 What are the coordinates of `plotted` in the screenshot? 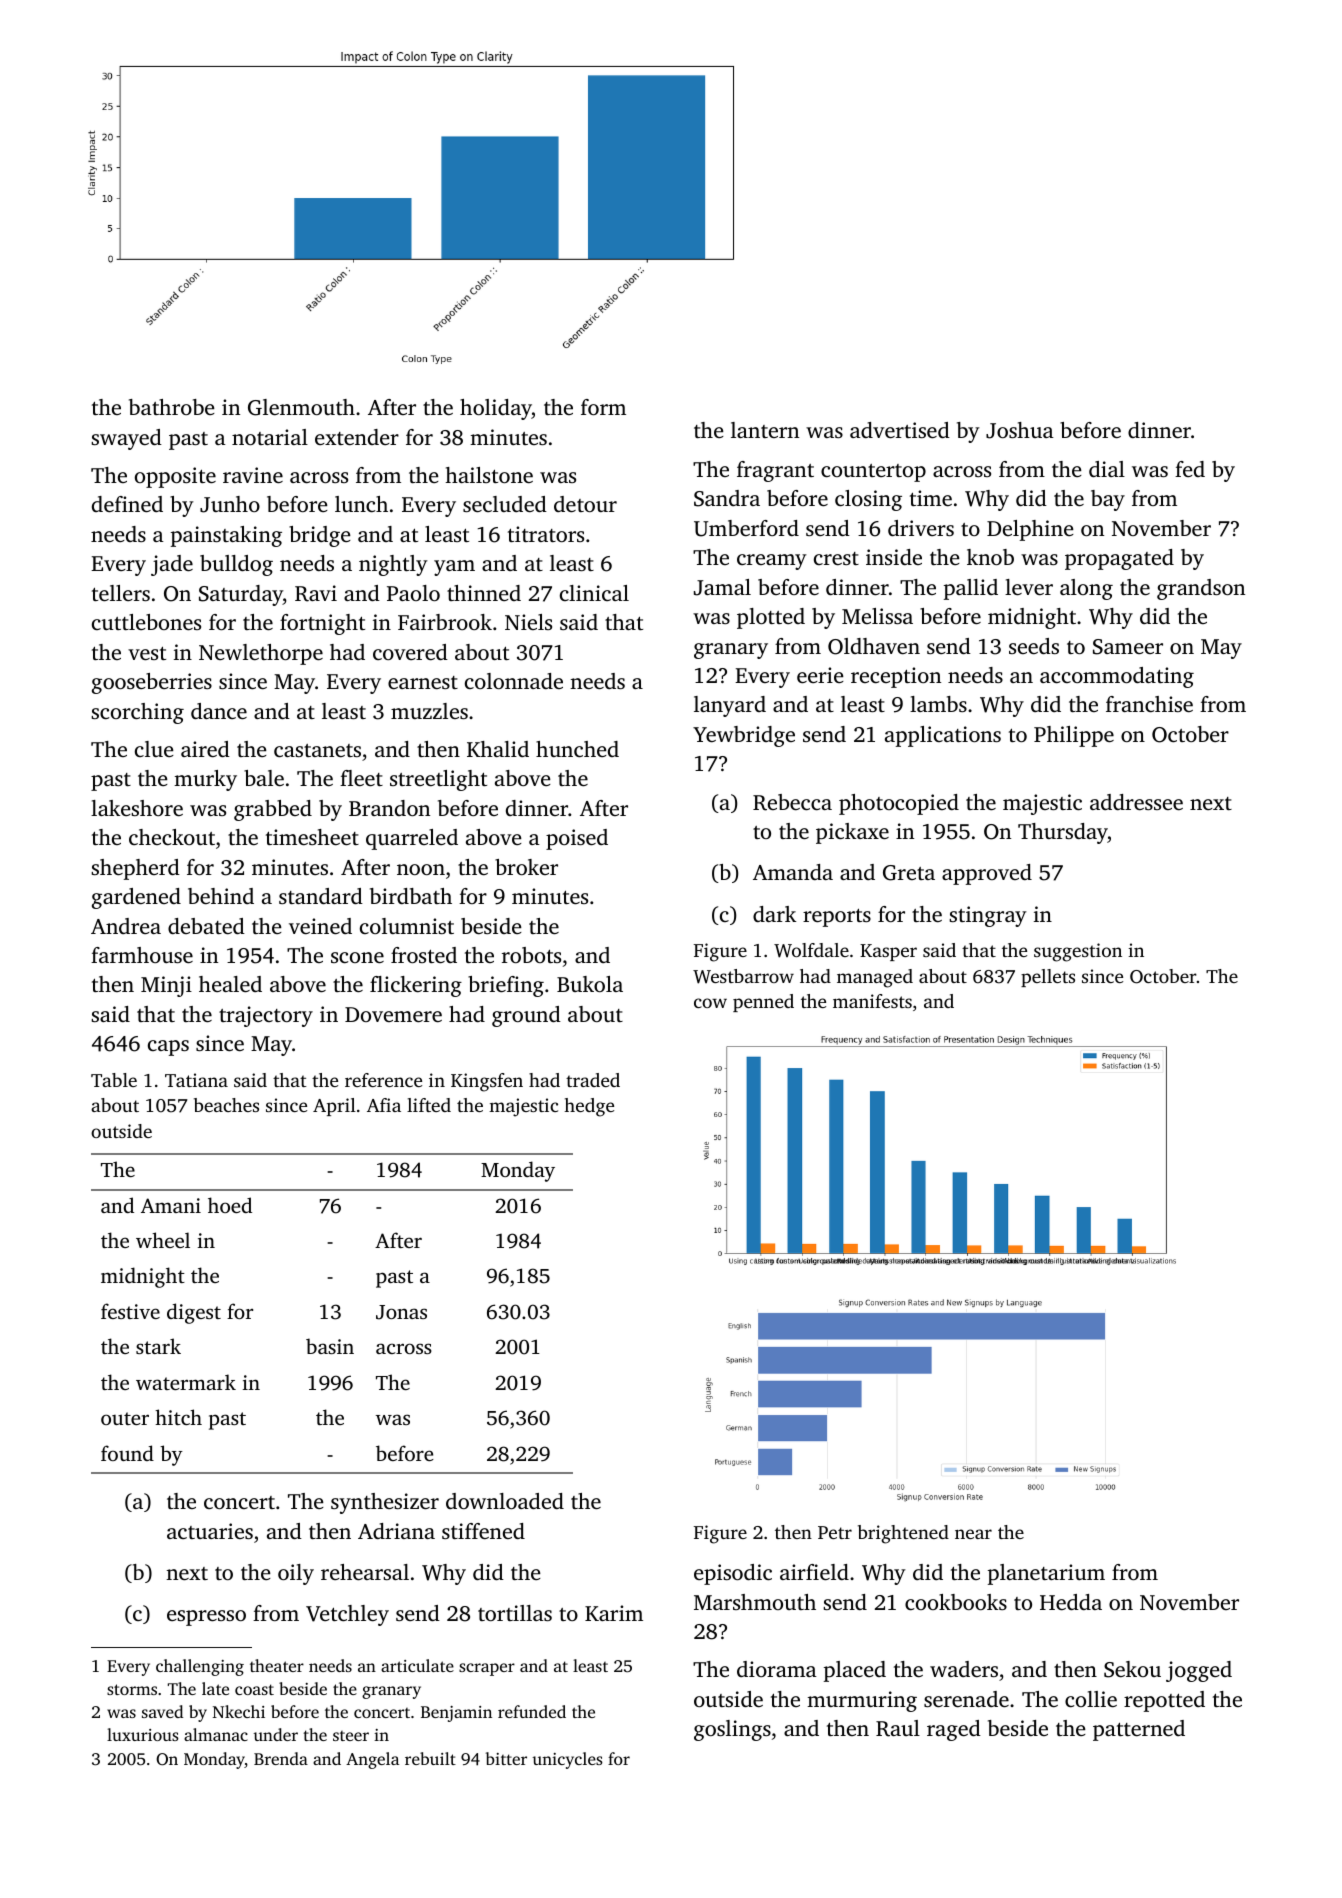 It's located at (771, 618).
